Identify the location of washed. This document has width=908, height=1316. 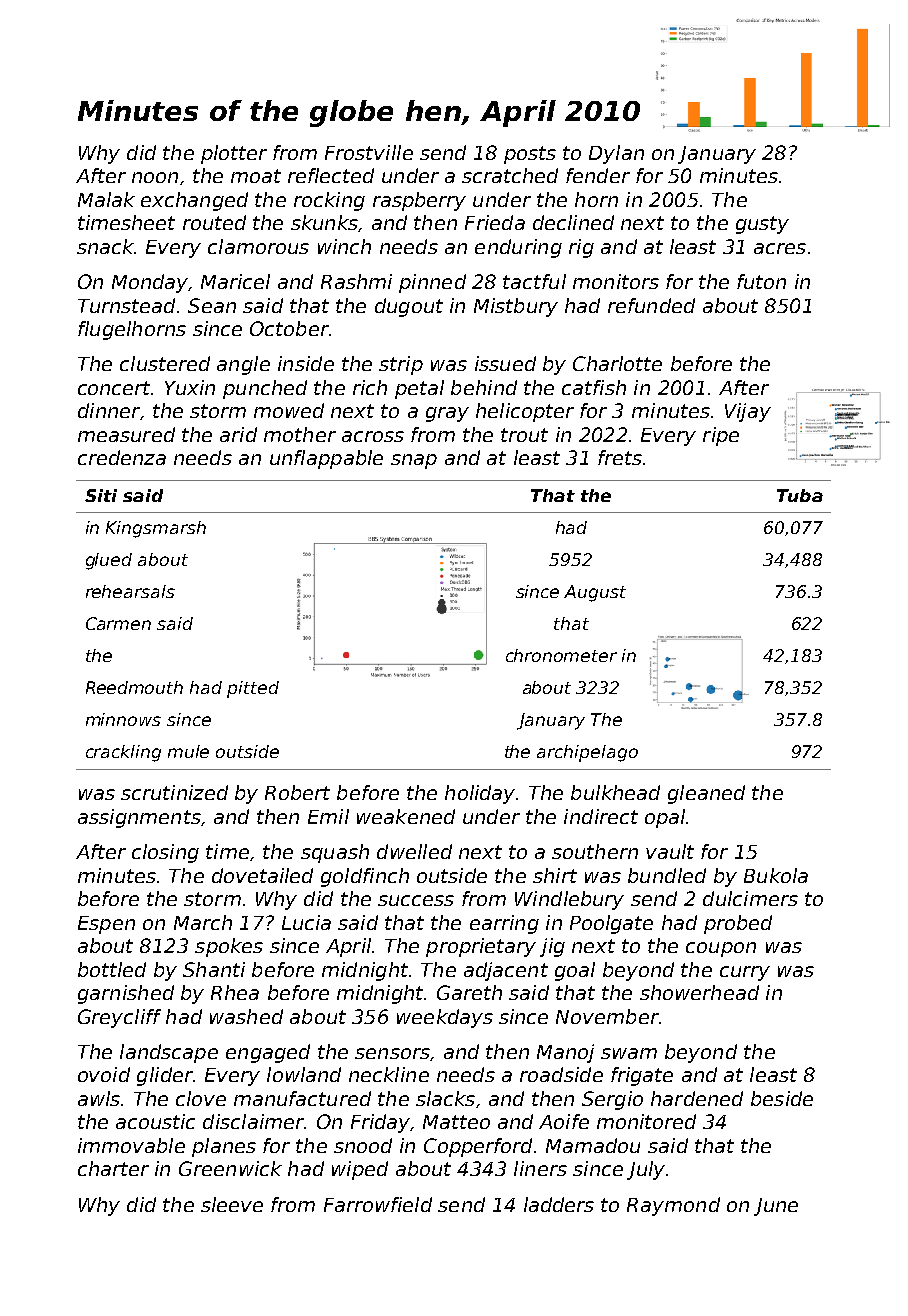
(246, 1016).
